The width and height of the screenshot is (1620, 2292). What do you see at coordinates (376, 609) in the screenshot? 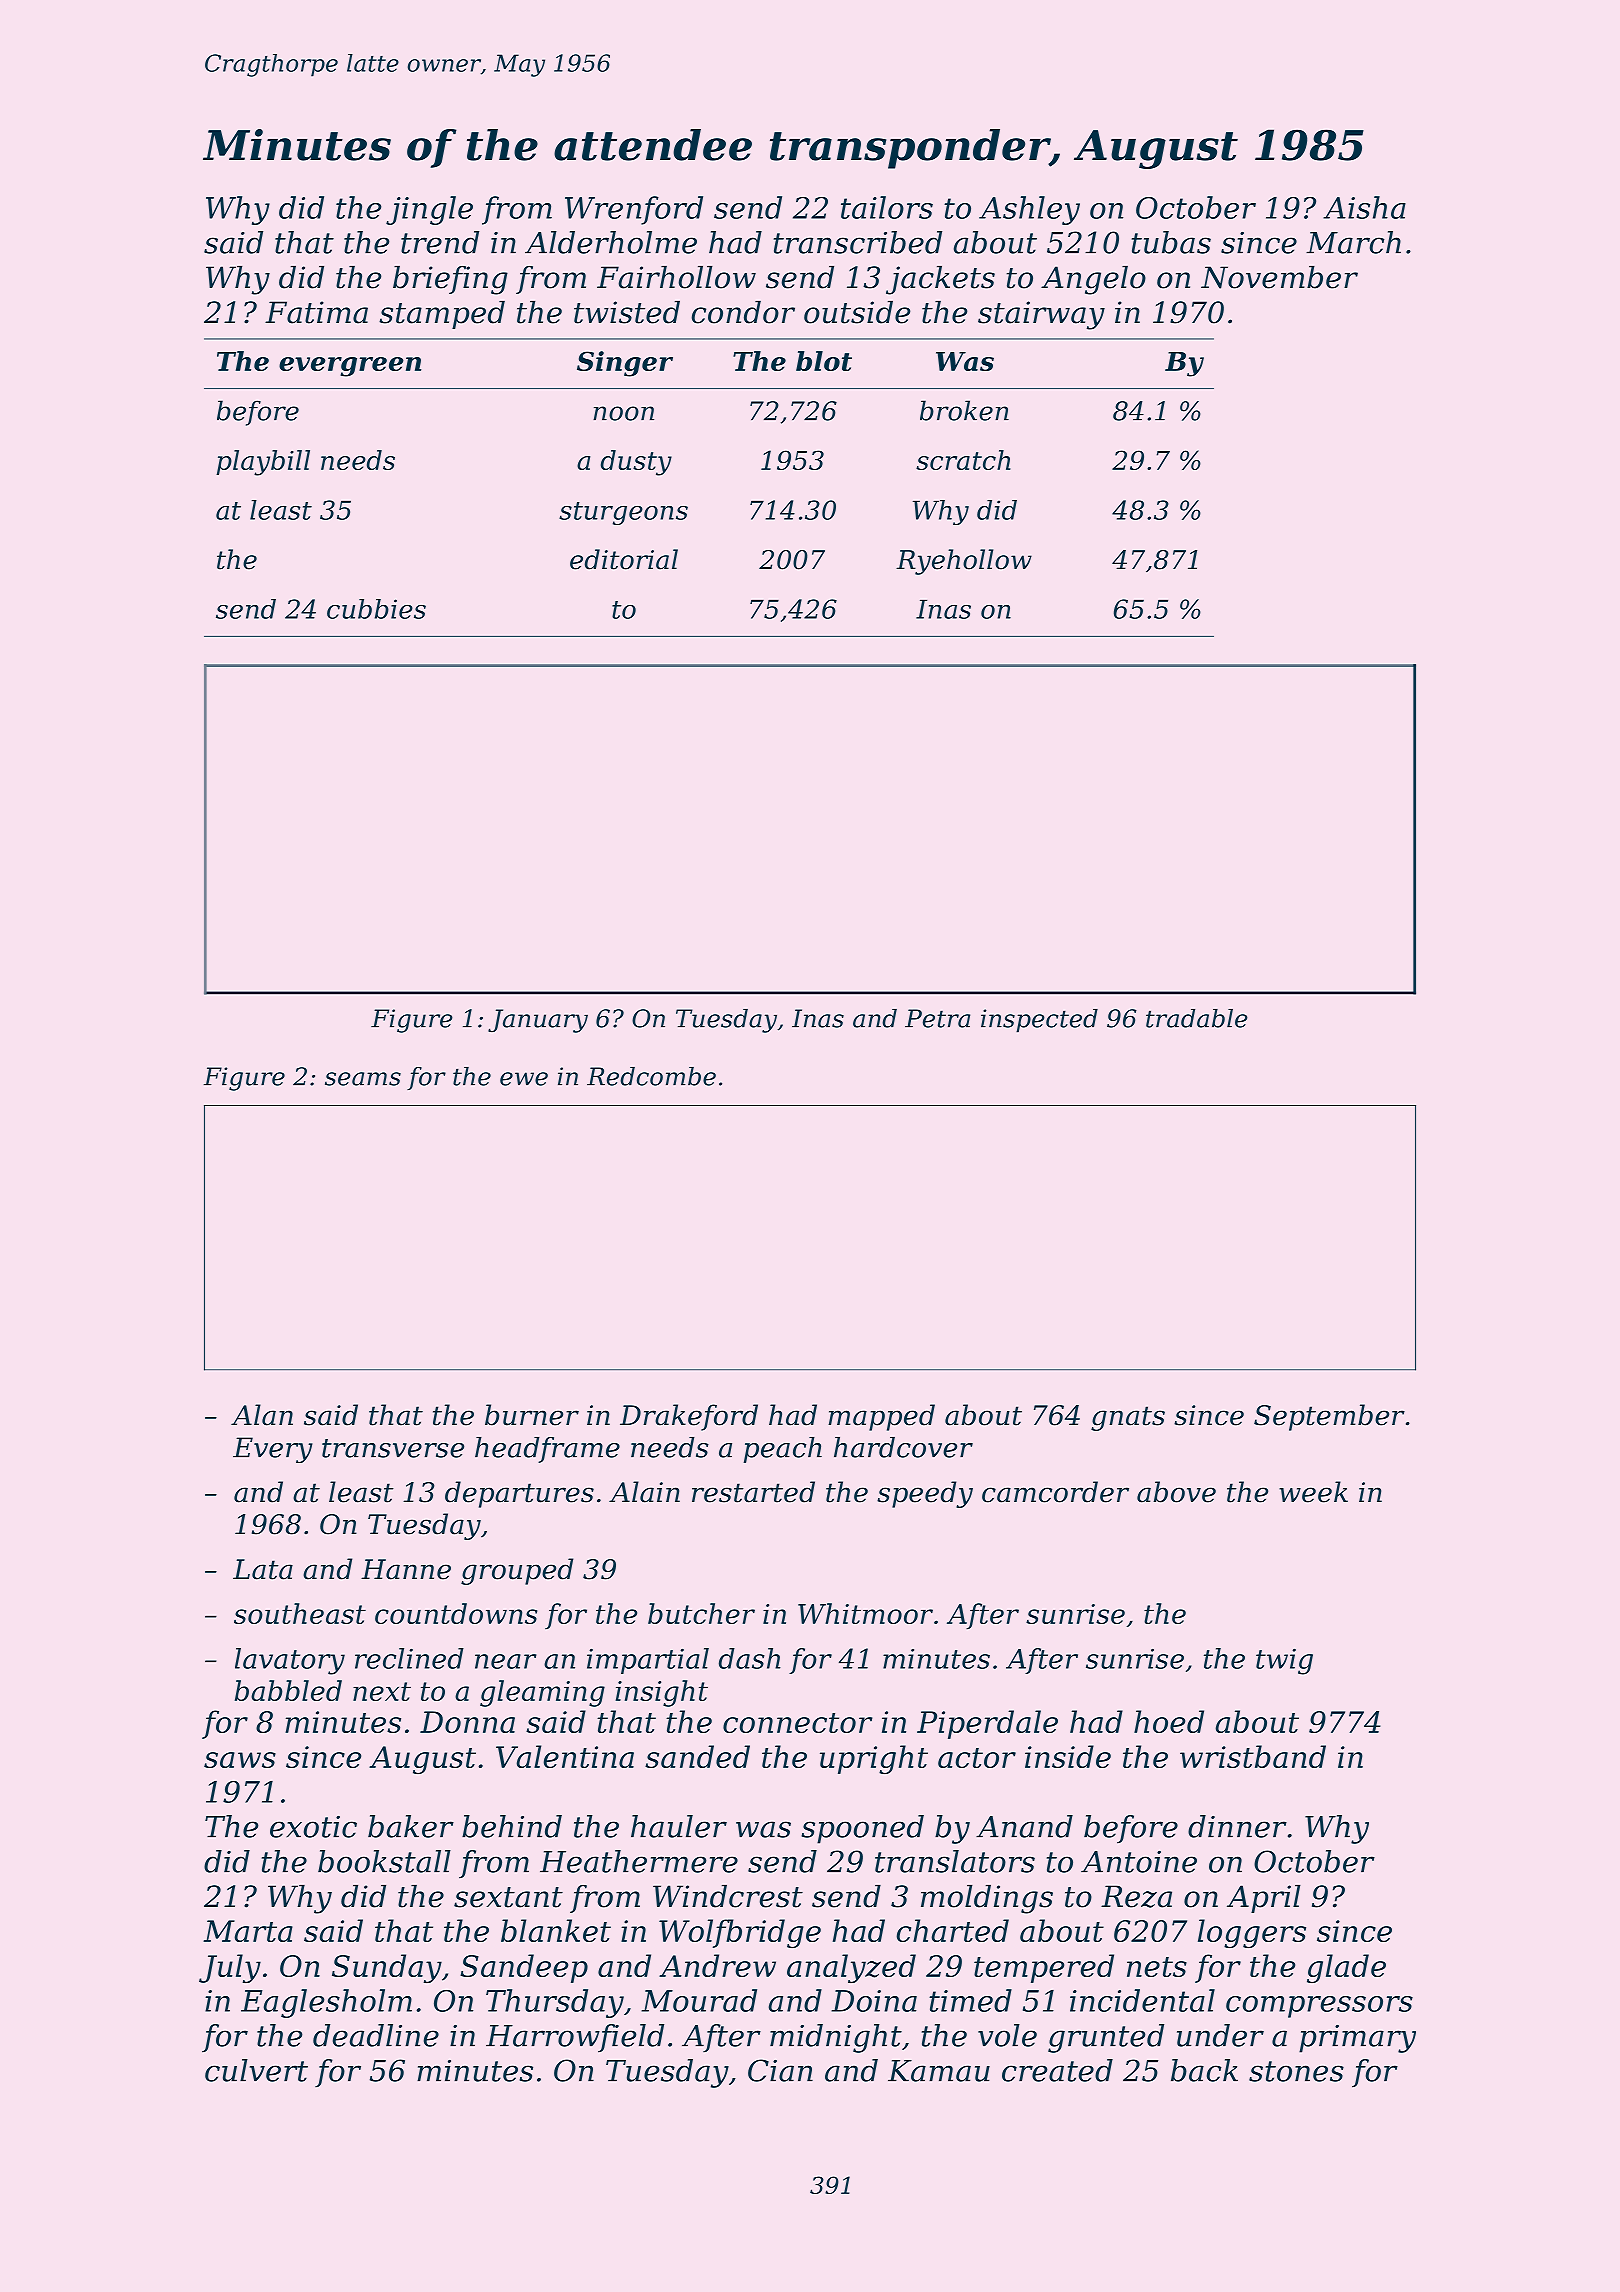
I see `cubbies` at bounding box center [376, 609].
